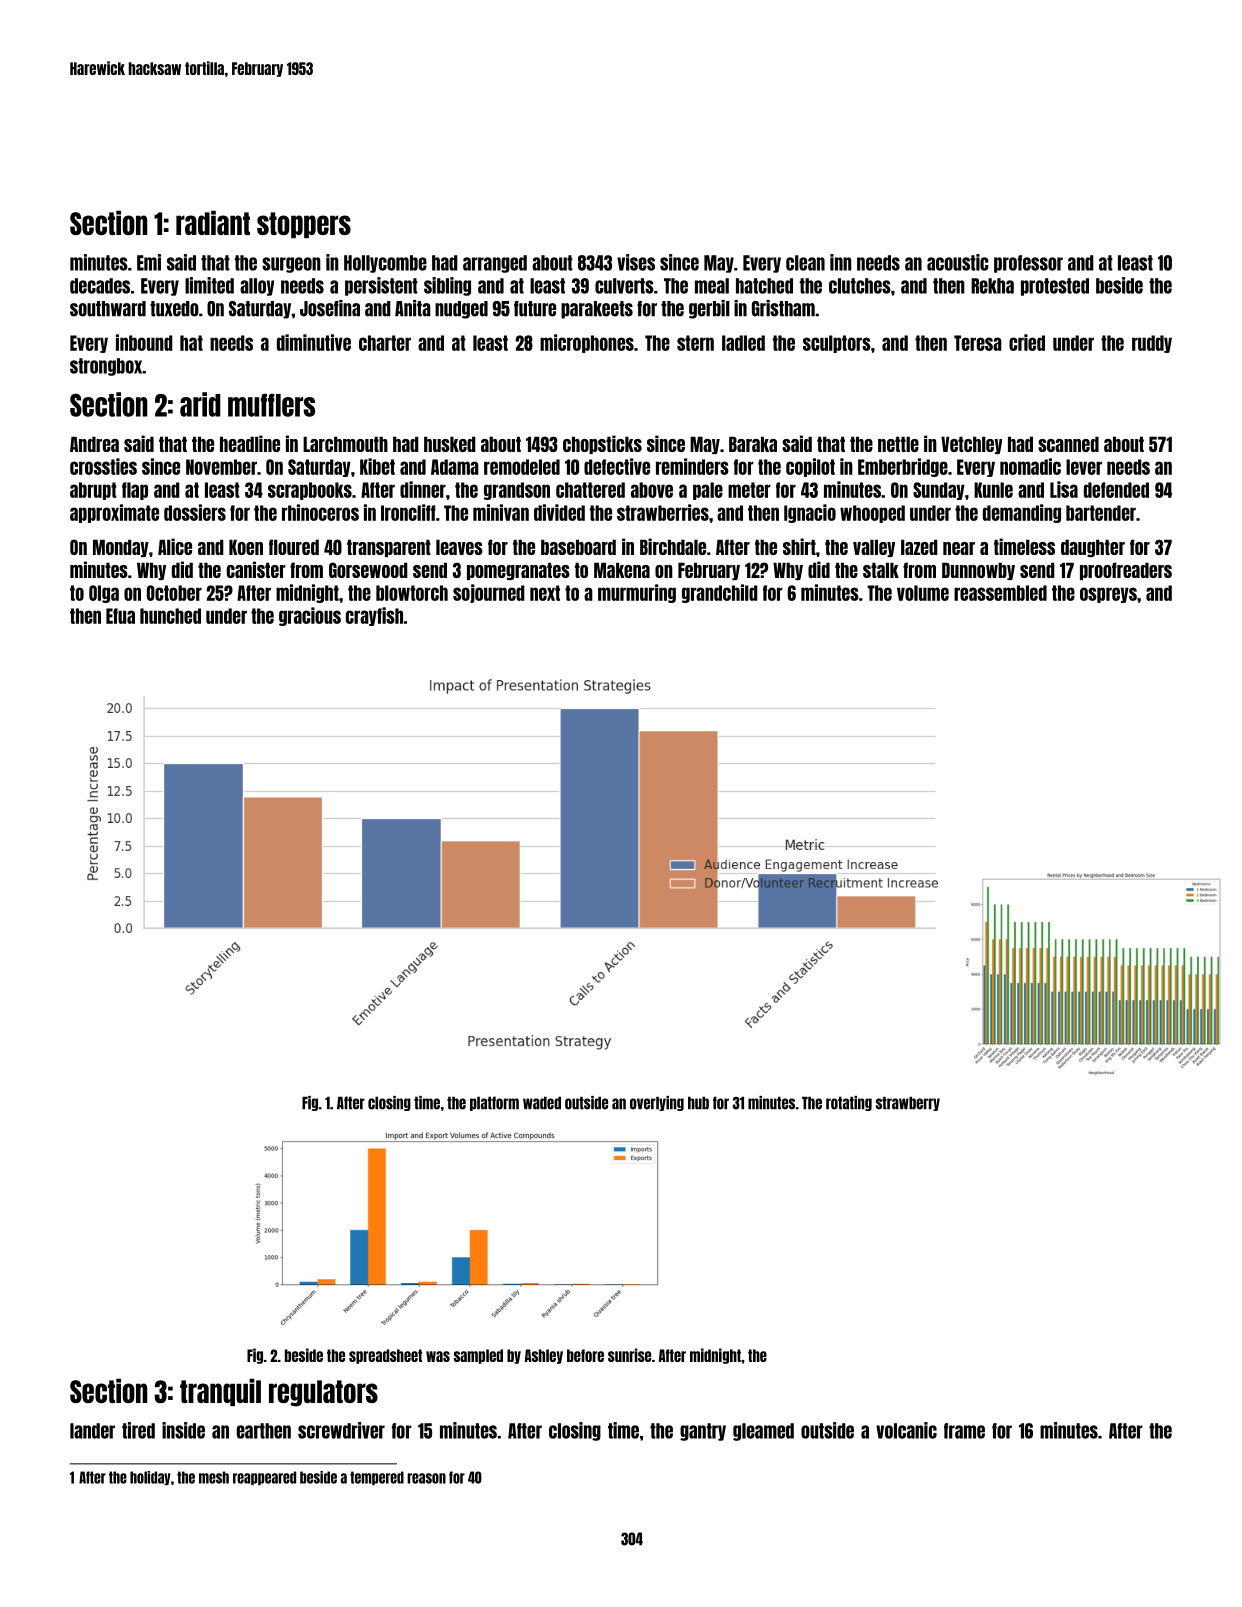 The height and width of the screenshot is (1607, 1242). I want to click on strawberry, so click(908, 1103).
